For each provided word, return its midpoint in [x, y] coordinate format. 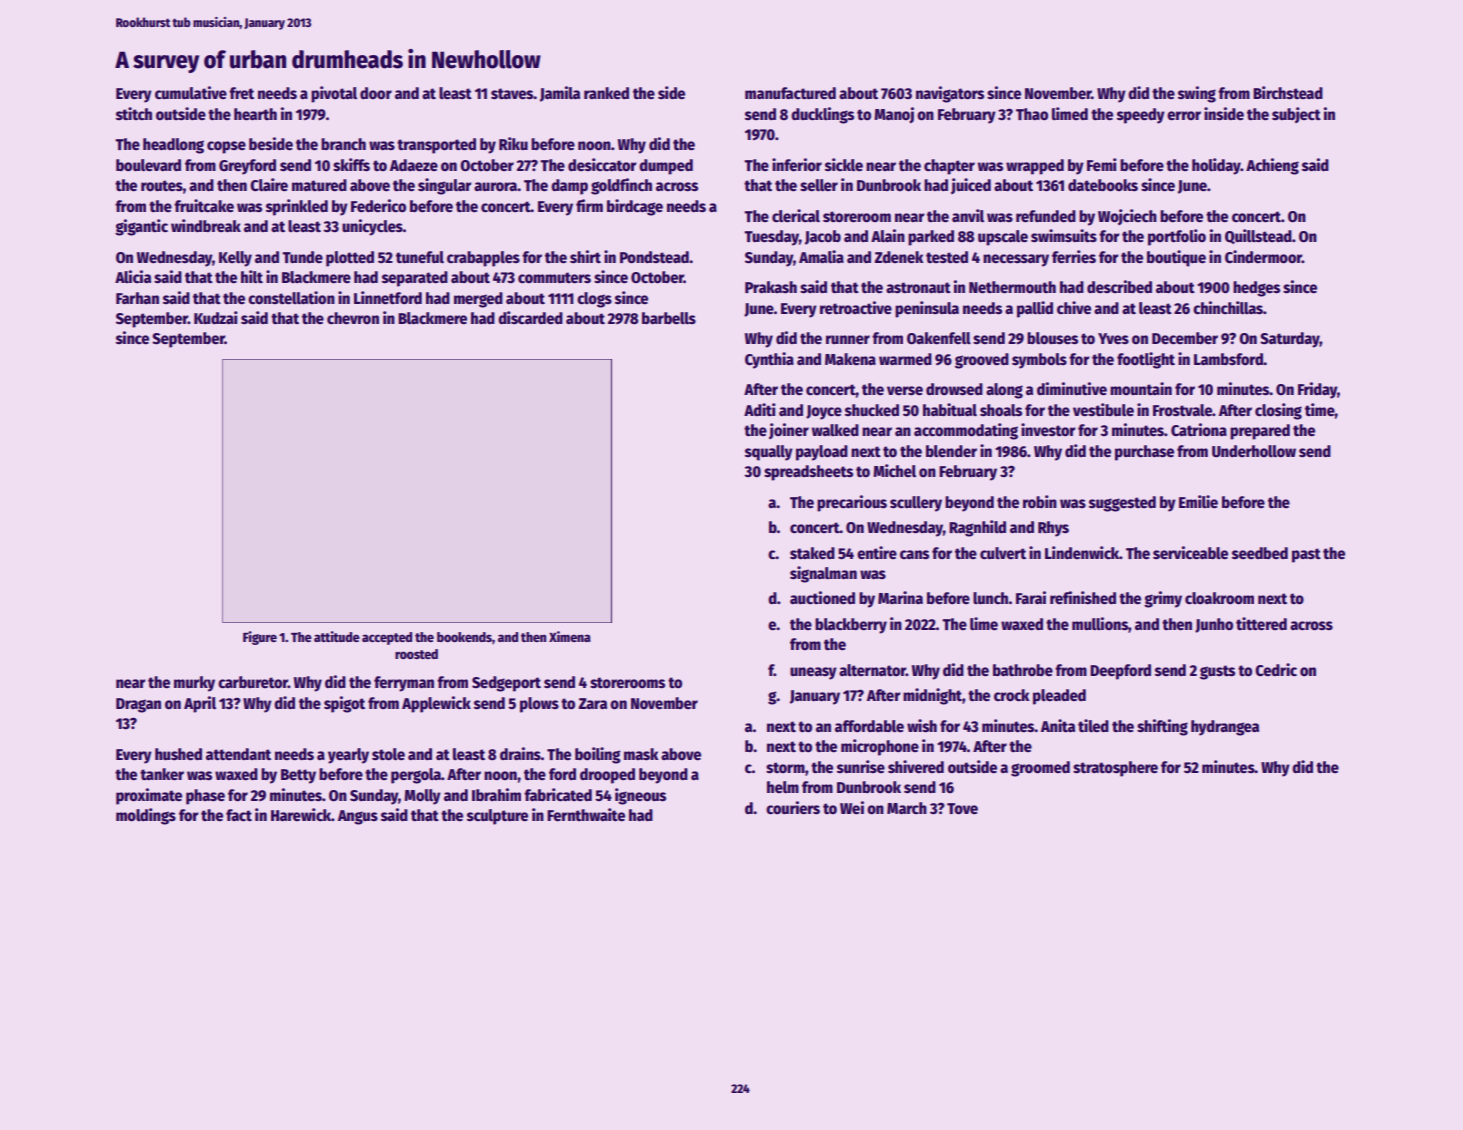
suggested [1122, 504]
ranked [606, 93]
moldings [146, 816]
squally [769, 453]
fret [241, 93]
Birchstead [1288, 93]
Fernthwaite [586, 815]
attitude [337, 636]
